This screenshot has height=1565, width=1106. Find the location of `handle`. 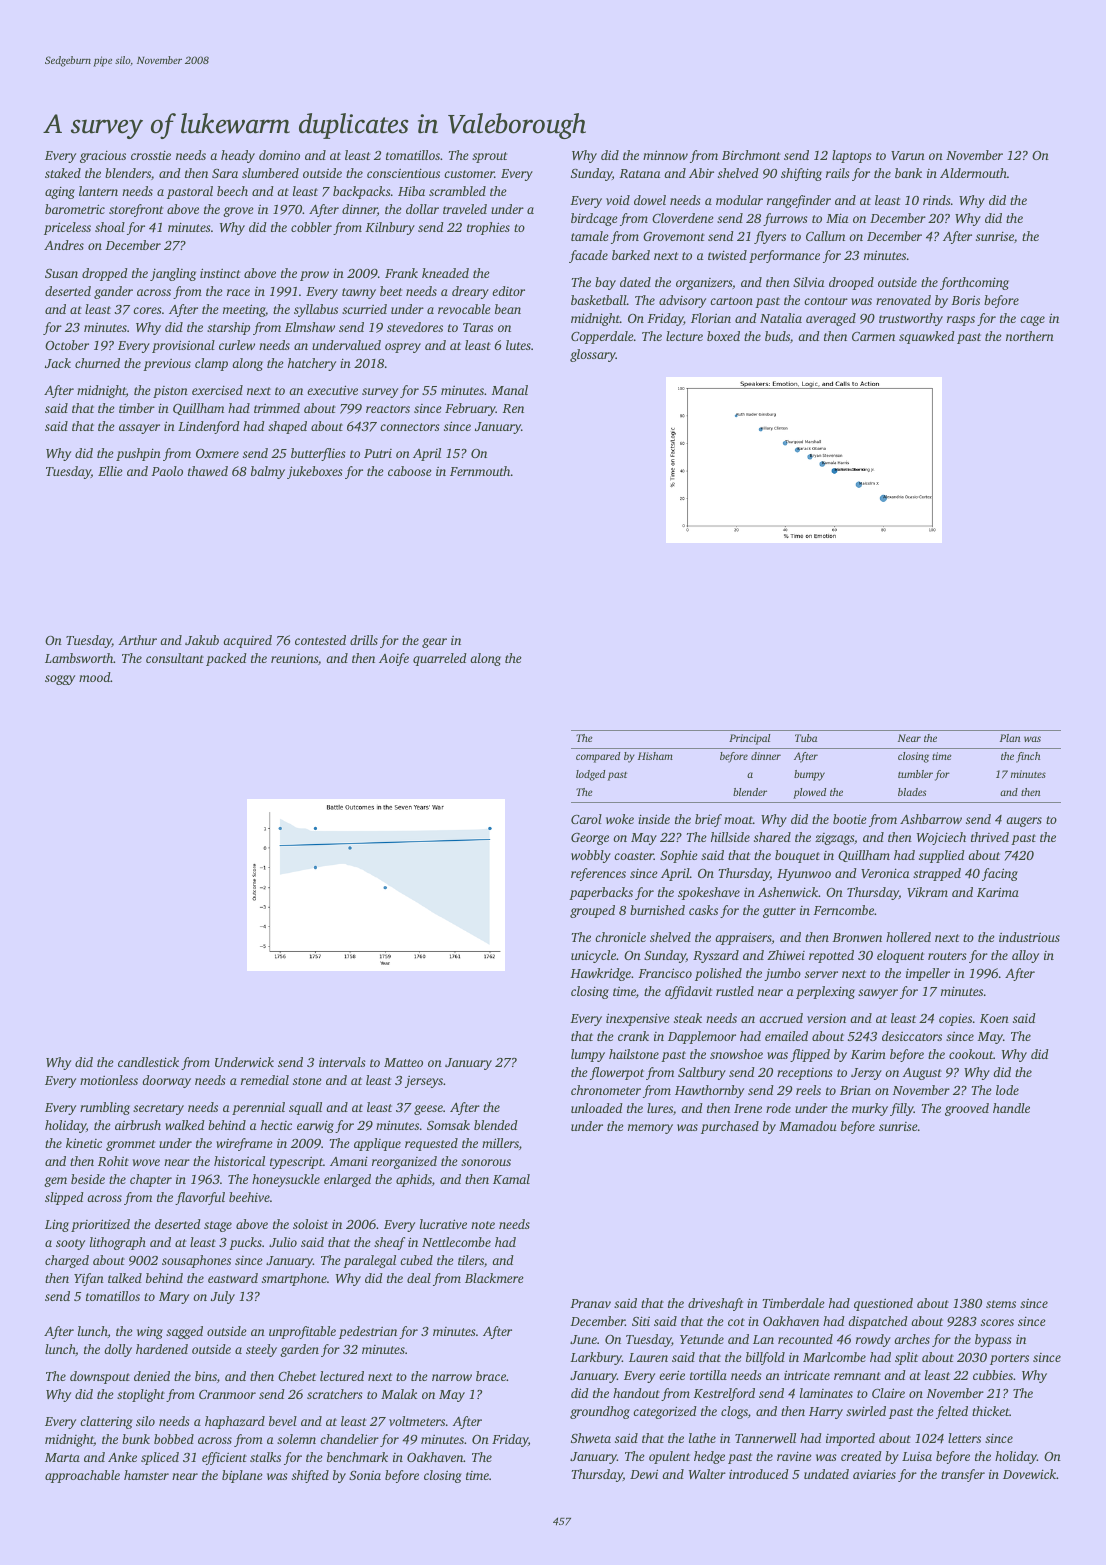

handle is located at coordinates (1011, 1108).
